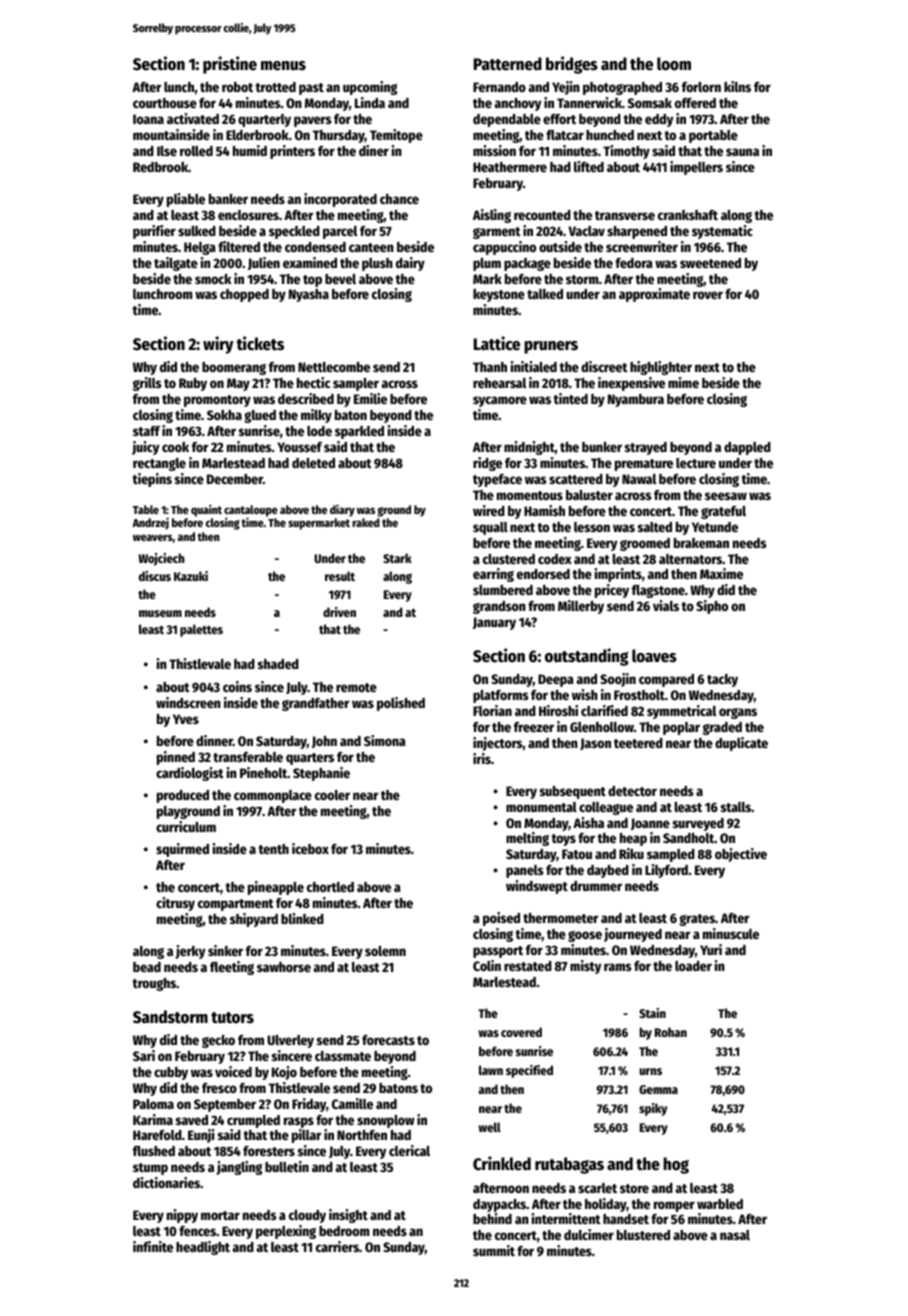 Image resolution: width=908 pixels, height=1316 pixels. Describe the element at coordinates (696, 168) in the screenshot. I see `impellers` at that location.
